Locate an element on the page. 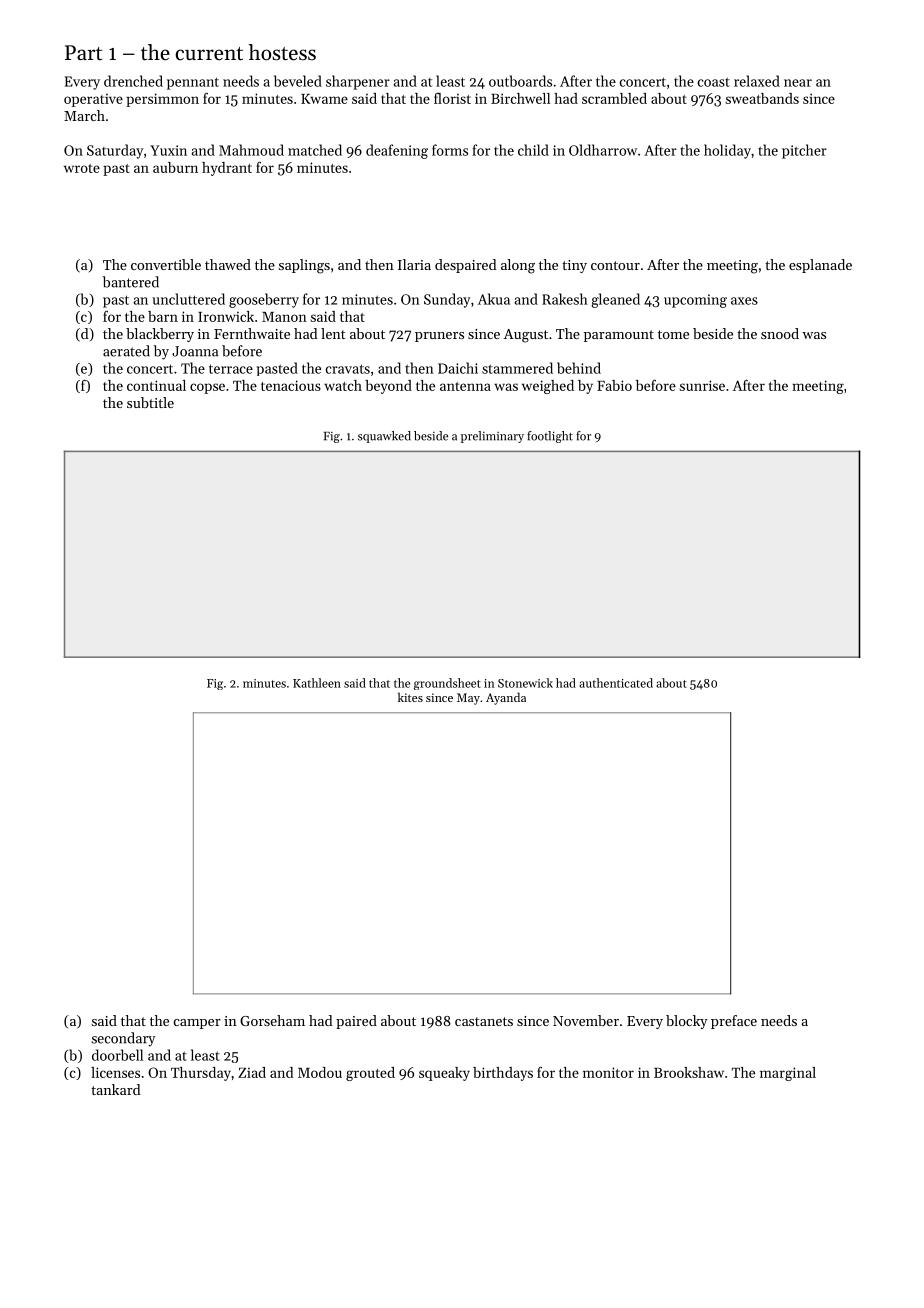 The width and height of the image is (924, 1308). groundsheet is located at coordinates (447, 684).
